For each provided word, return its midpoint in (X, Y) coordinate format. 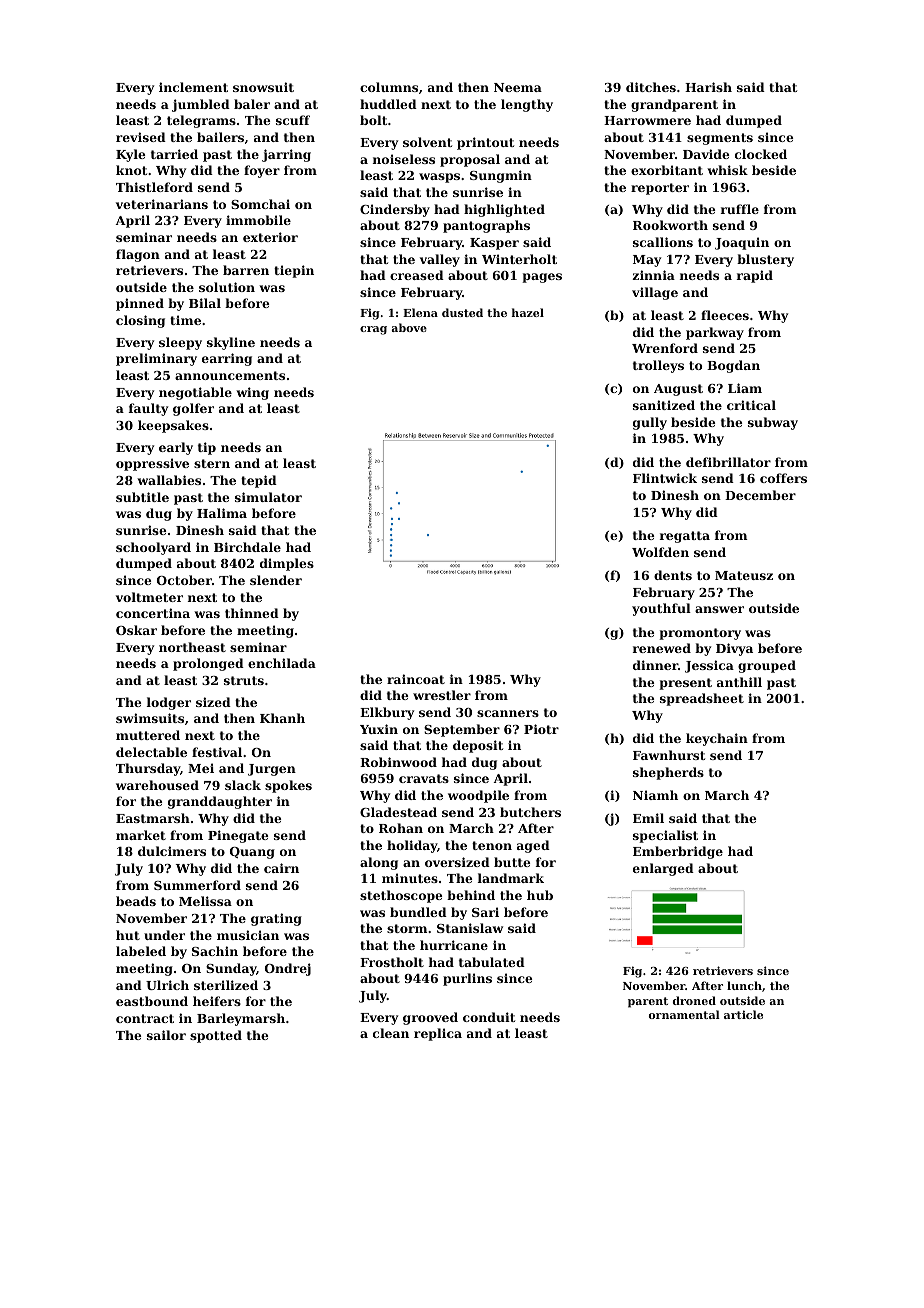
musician (248, 935)
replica (438, 1034)
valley (440, 260)
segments (720, 139)
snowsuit (263, 87)
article (743, 1014)
